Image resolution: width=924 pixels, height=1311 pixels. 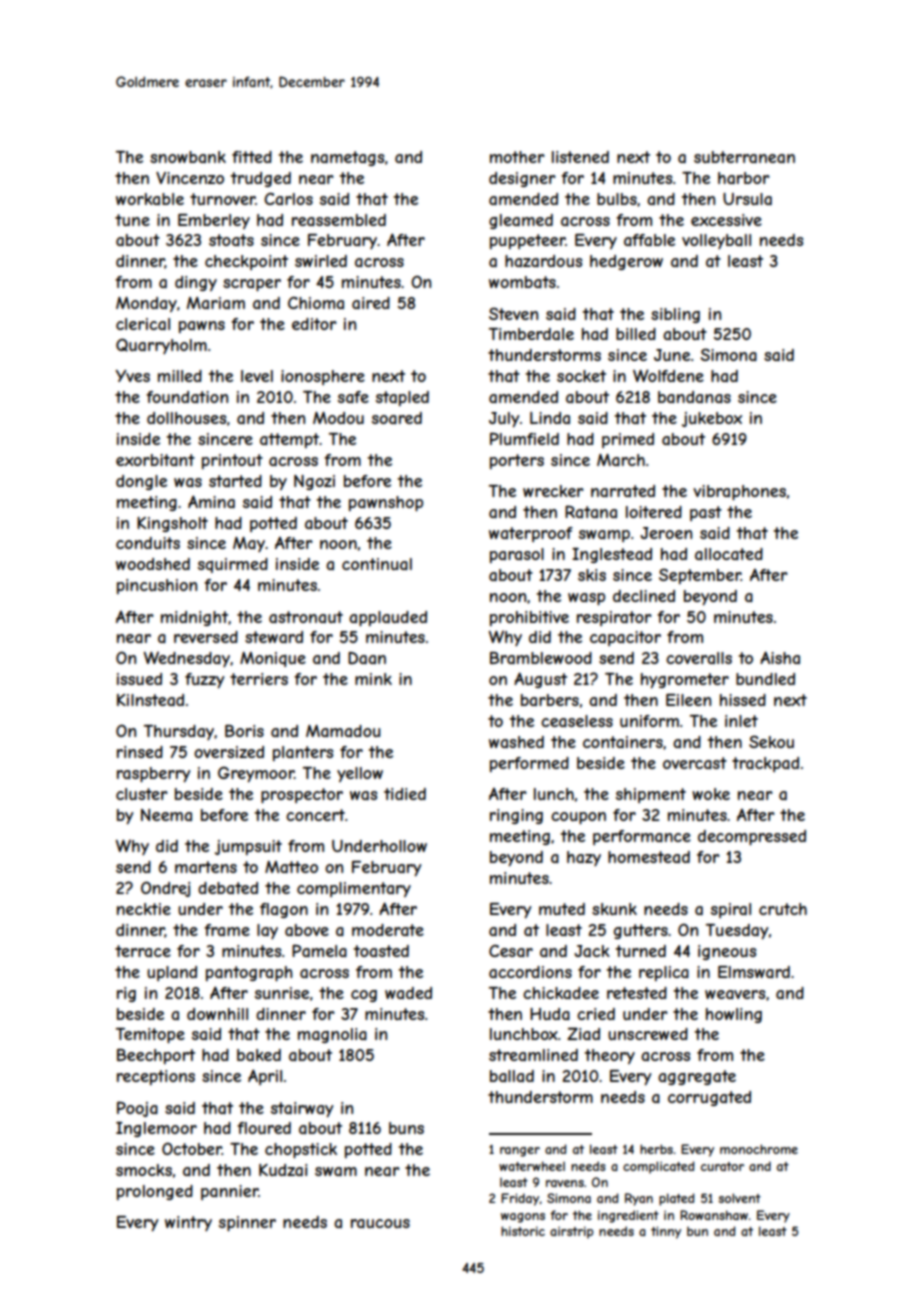 What do you see at coordinates (694, 397) in the screenshot?
I see `bandanas` at bounding box center [694, 397].
